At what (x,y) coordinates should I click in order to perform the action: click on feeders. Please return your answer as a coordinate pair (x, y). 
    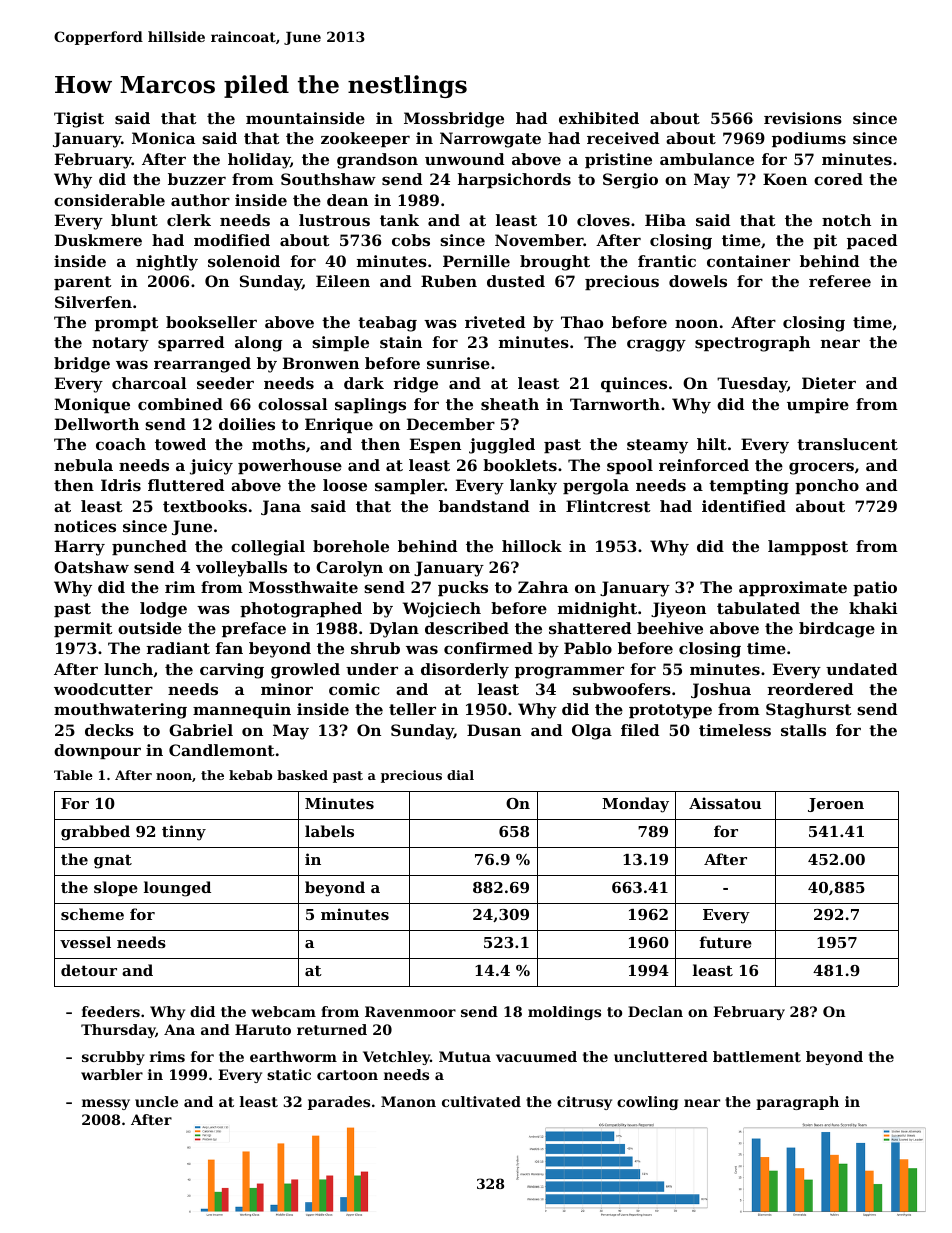
    Looking at the image, I should click on (111, 1011).
